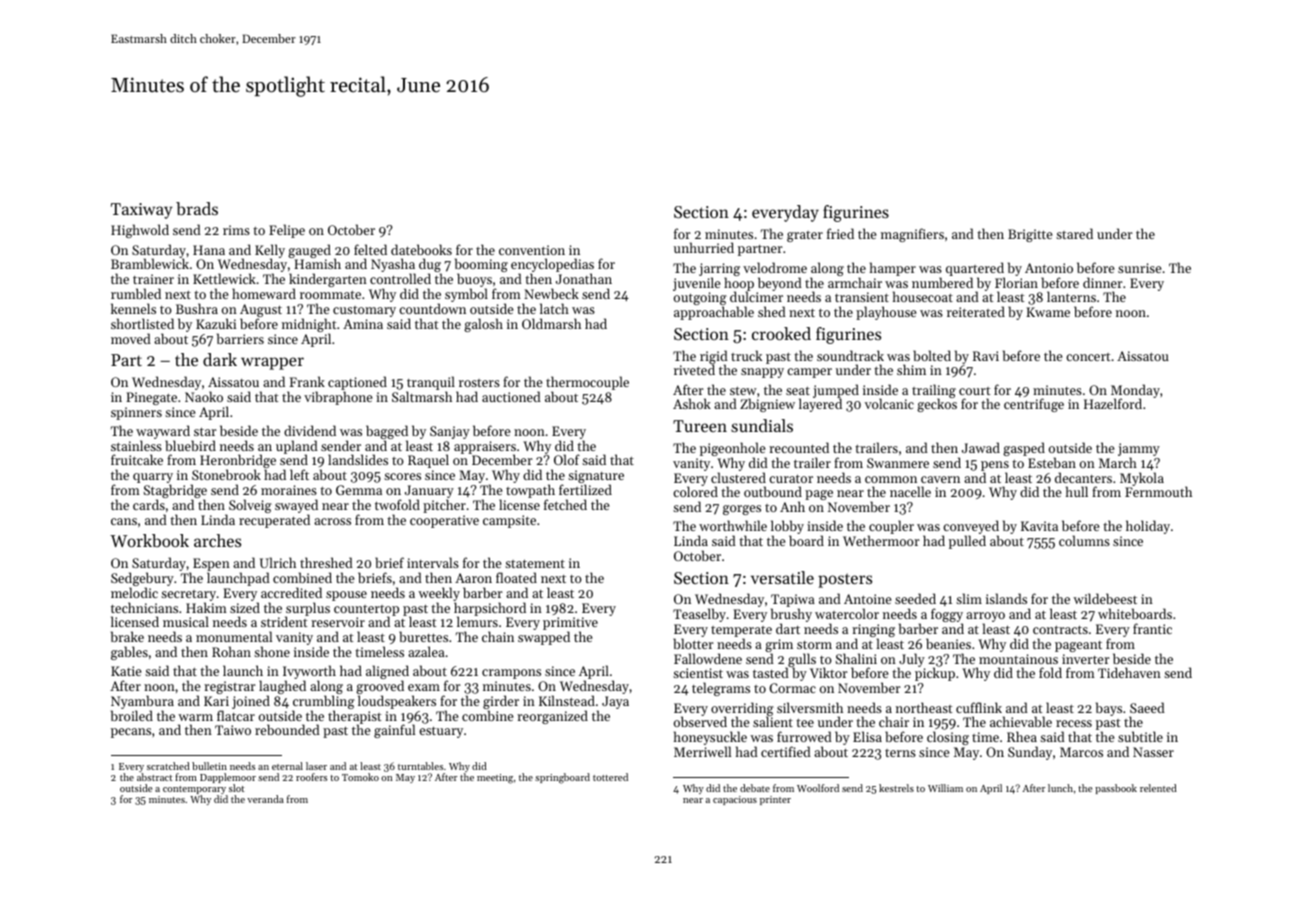  What do you see at coordinates (197, 208) in the screenshot?
I see `brads` at bounding box center [197, 208].
